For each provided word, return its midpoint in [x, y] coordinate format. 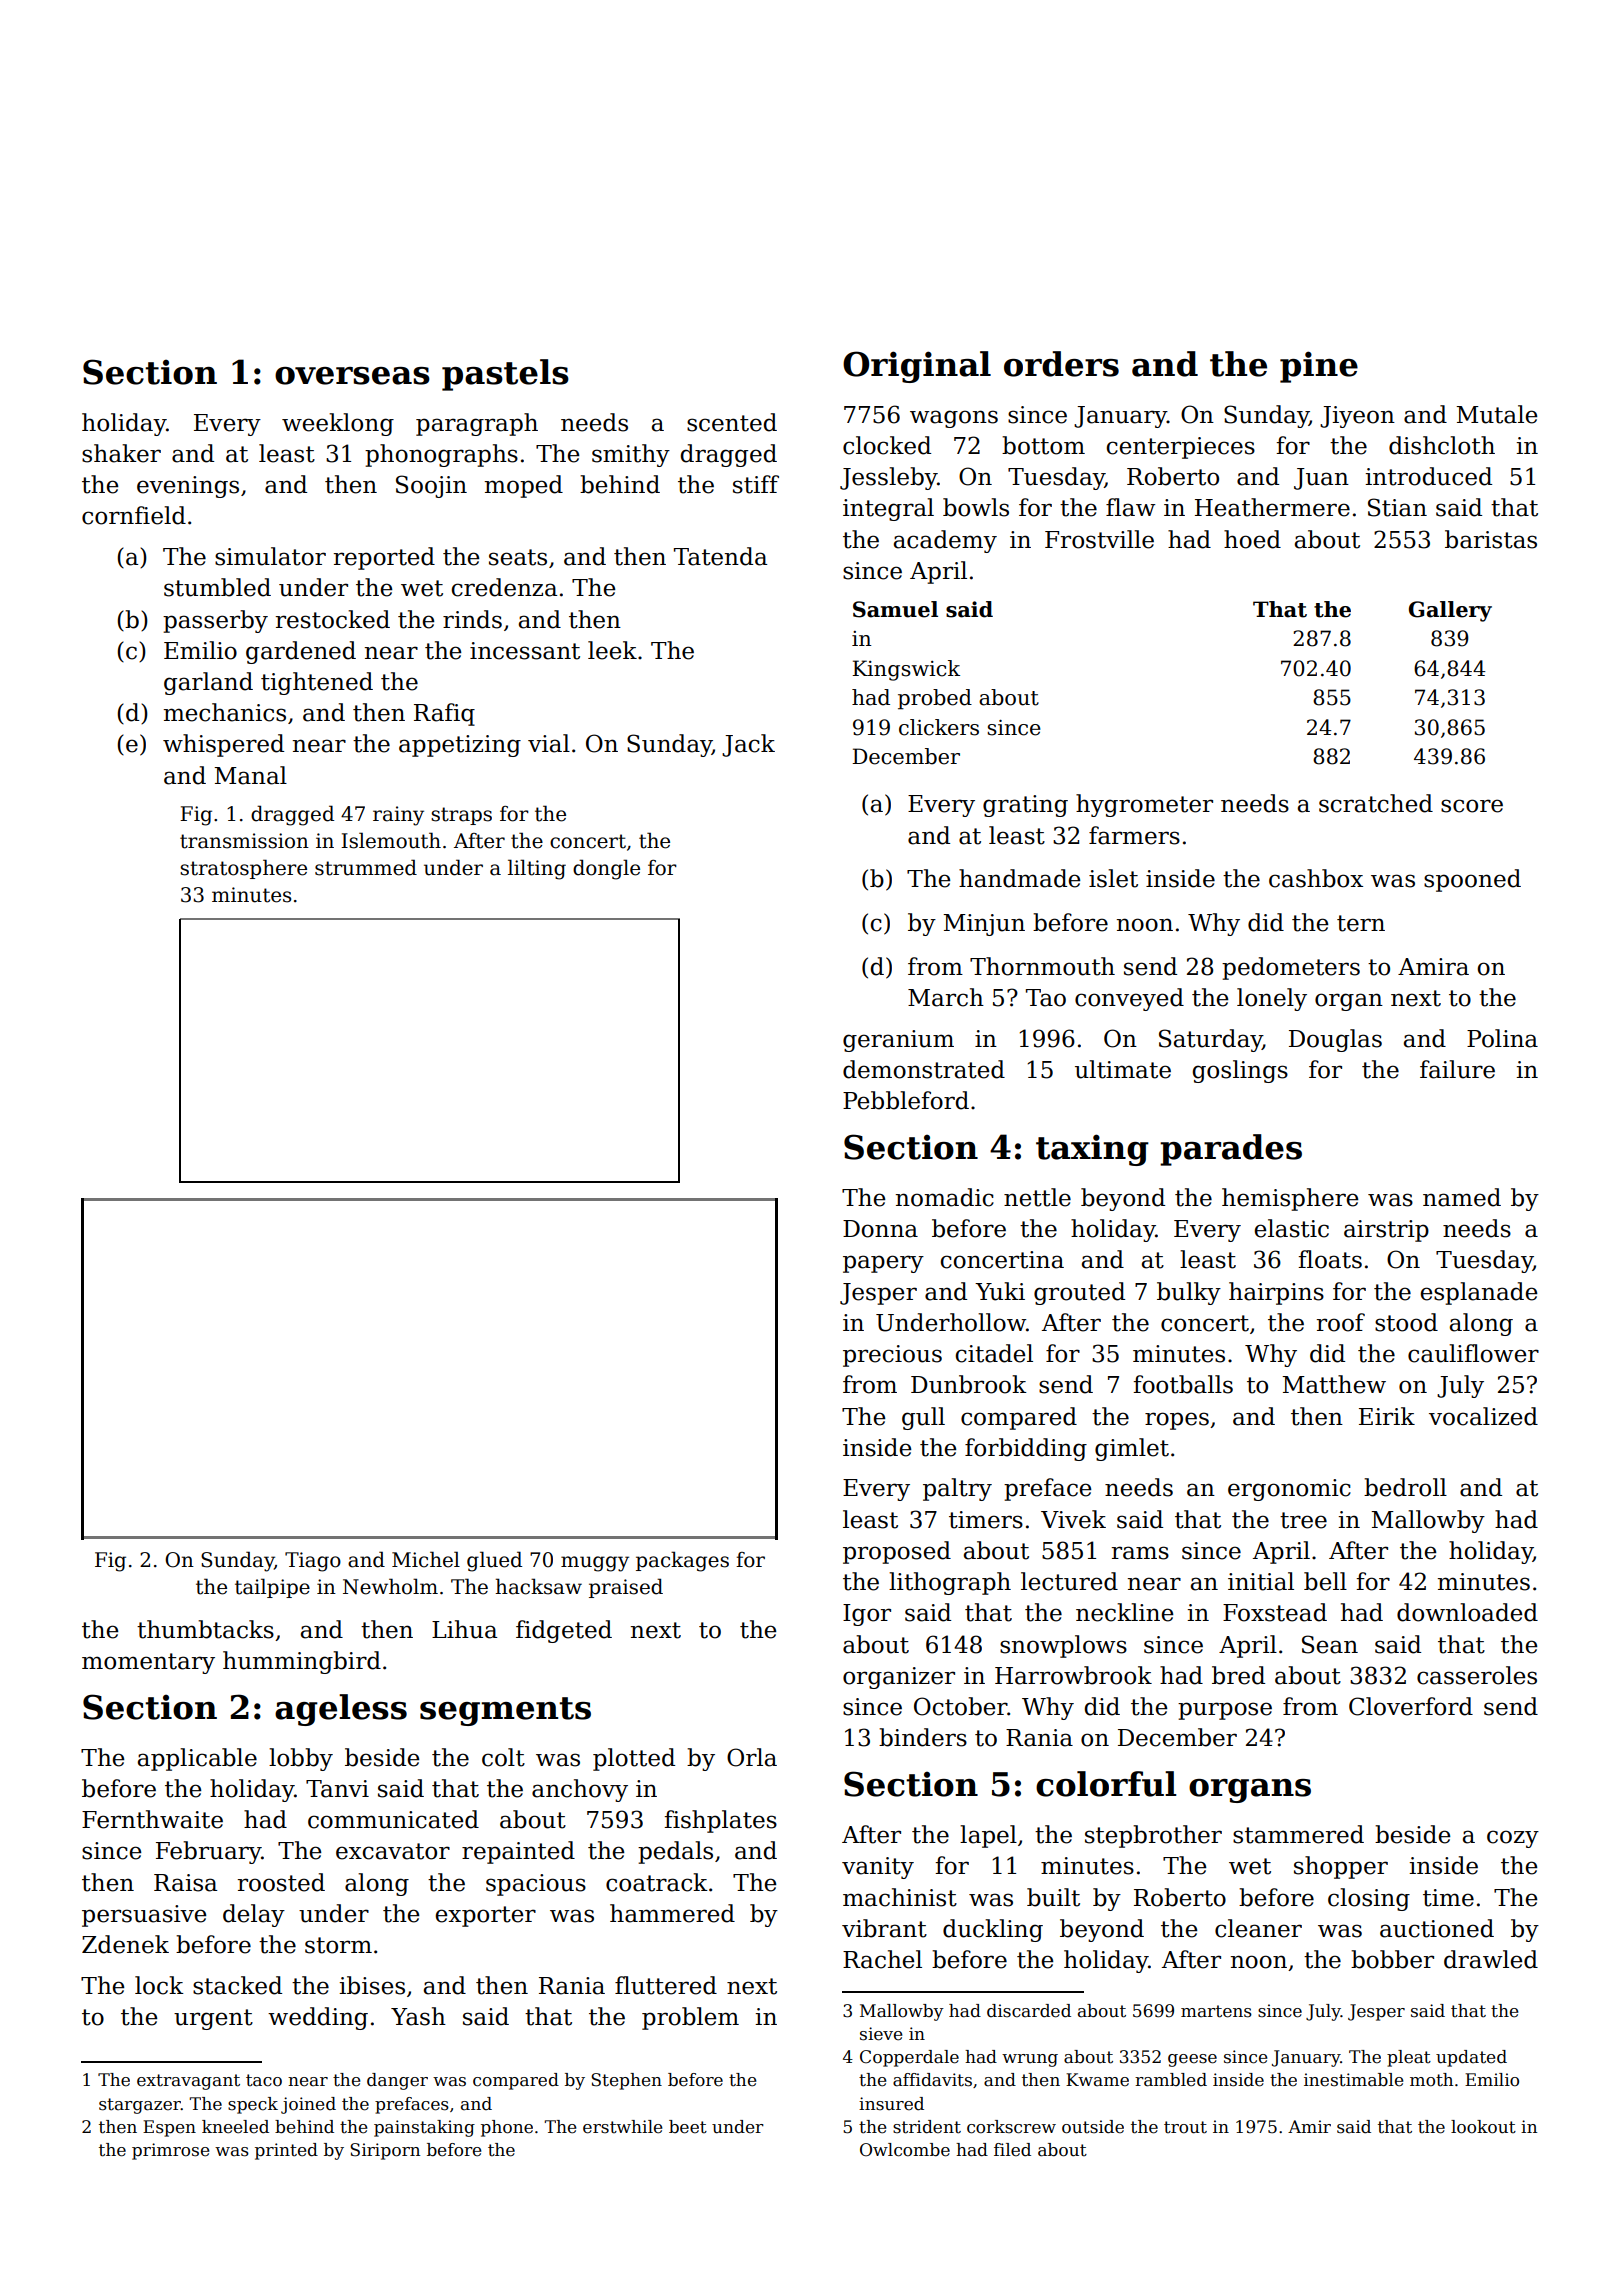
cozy [1513, 1839]
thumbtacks [205, 1629]
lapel [988, 1836]
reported [384, 558]
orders [1061, 364]
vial [549, 743]
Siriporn [385, 2151]
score [1472, 806]
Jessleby [889, 478]
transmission [244, 841]
